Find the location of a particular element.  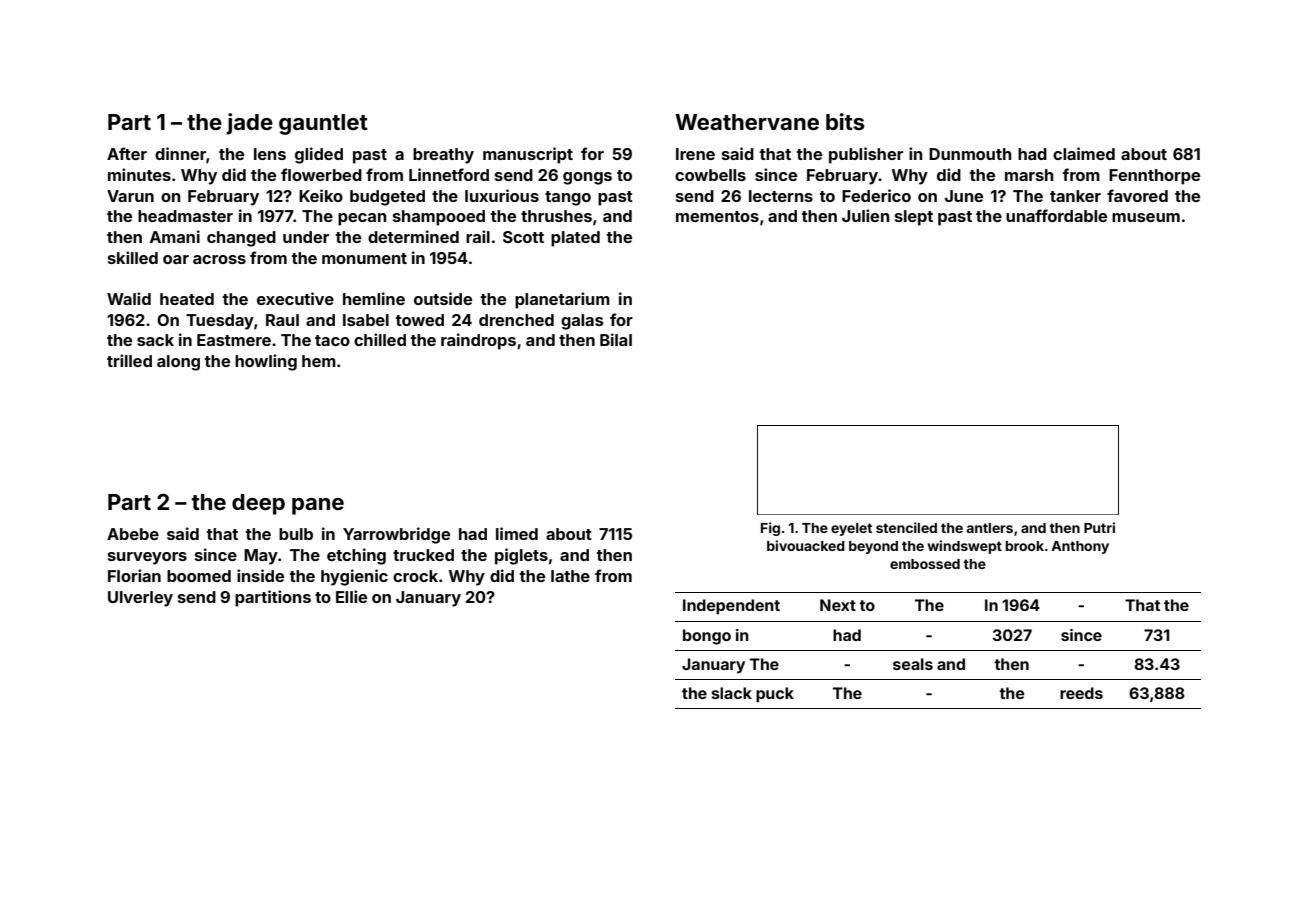

After is located at coordinates (127, 153).
